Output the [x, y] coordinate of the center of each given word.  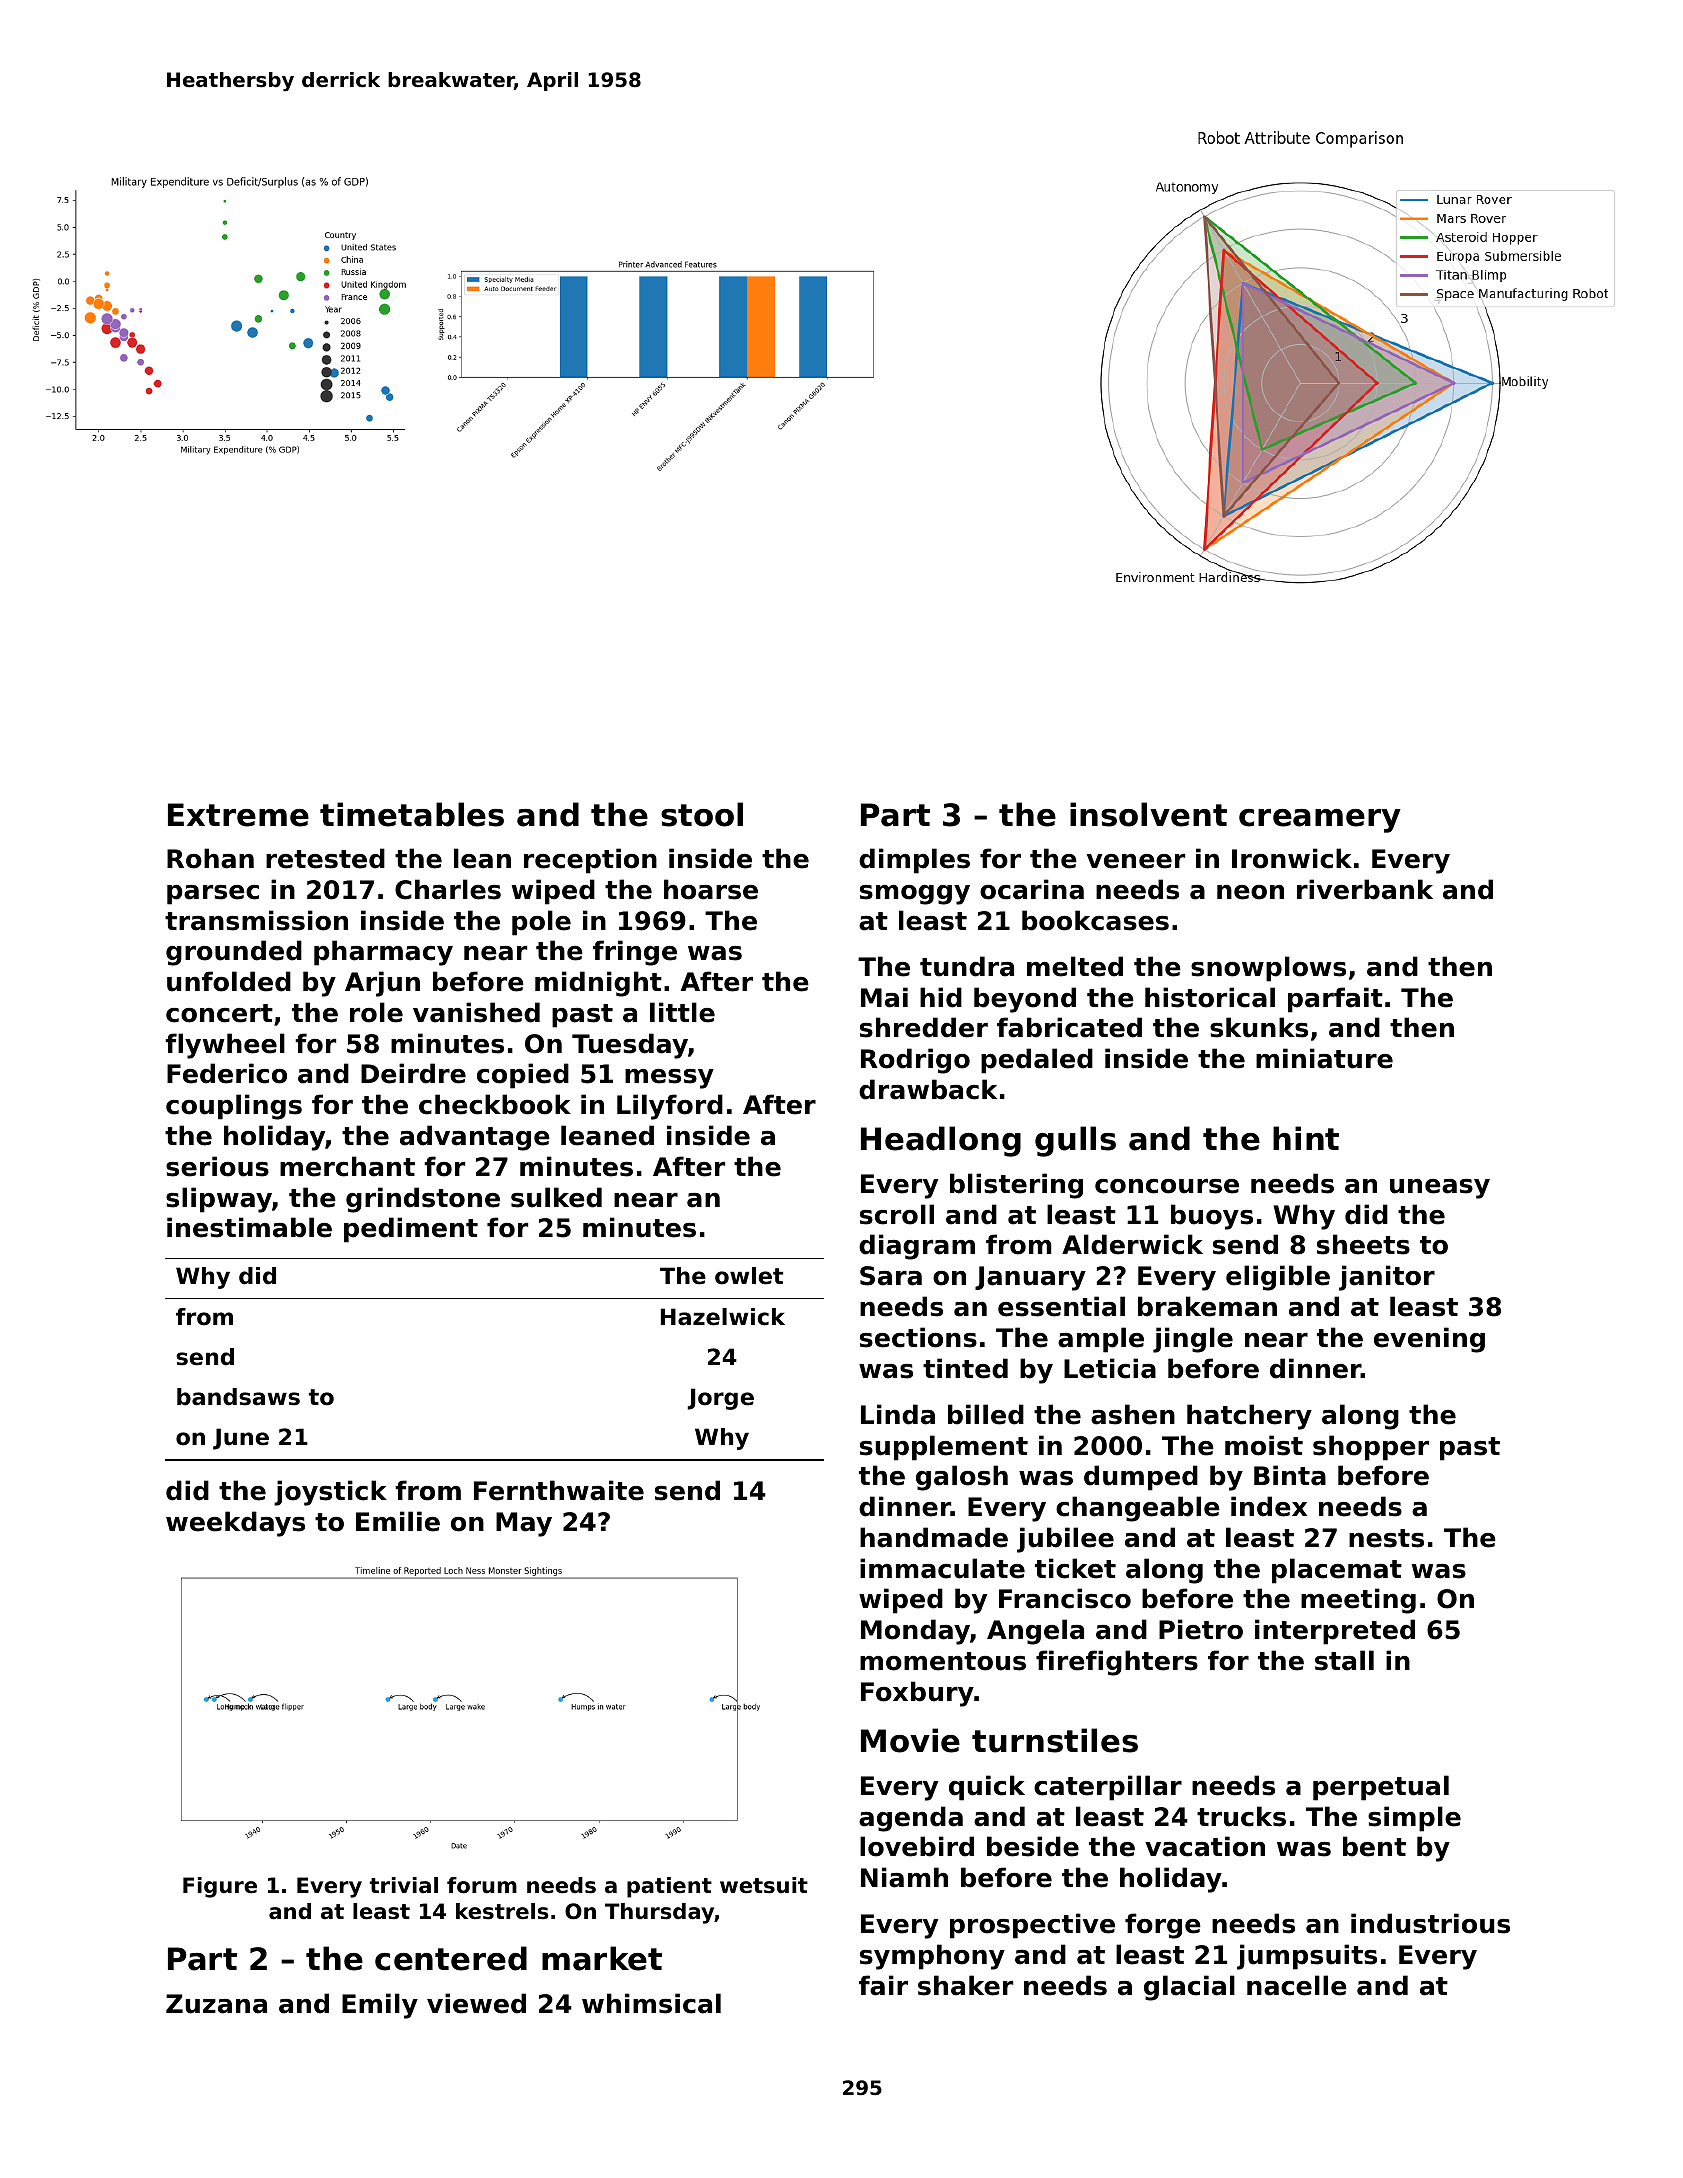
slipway [219, 1200]
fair [883, 1985]
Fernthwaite [559, 1490]
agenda [911, 1819]
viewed [476, 2003]
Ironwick [1292, 858]
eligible [1278, 1278]
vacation [1205, 1846]
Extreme [238, 815]
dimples [914, 861]
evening [1429, 1340]
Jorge [720, 1399]
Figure [220, 1887]
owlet [749, 1276]
